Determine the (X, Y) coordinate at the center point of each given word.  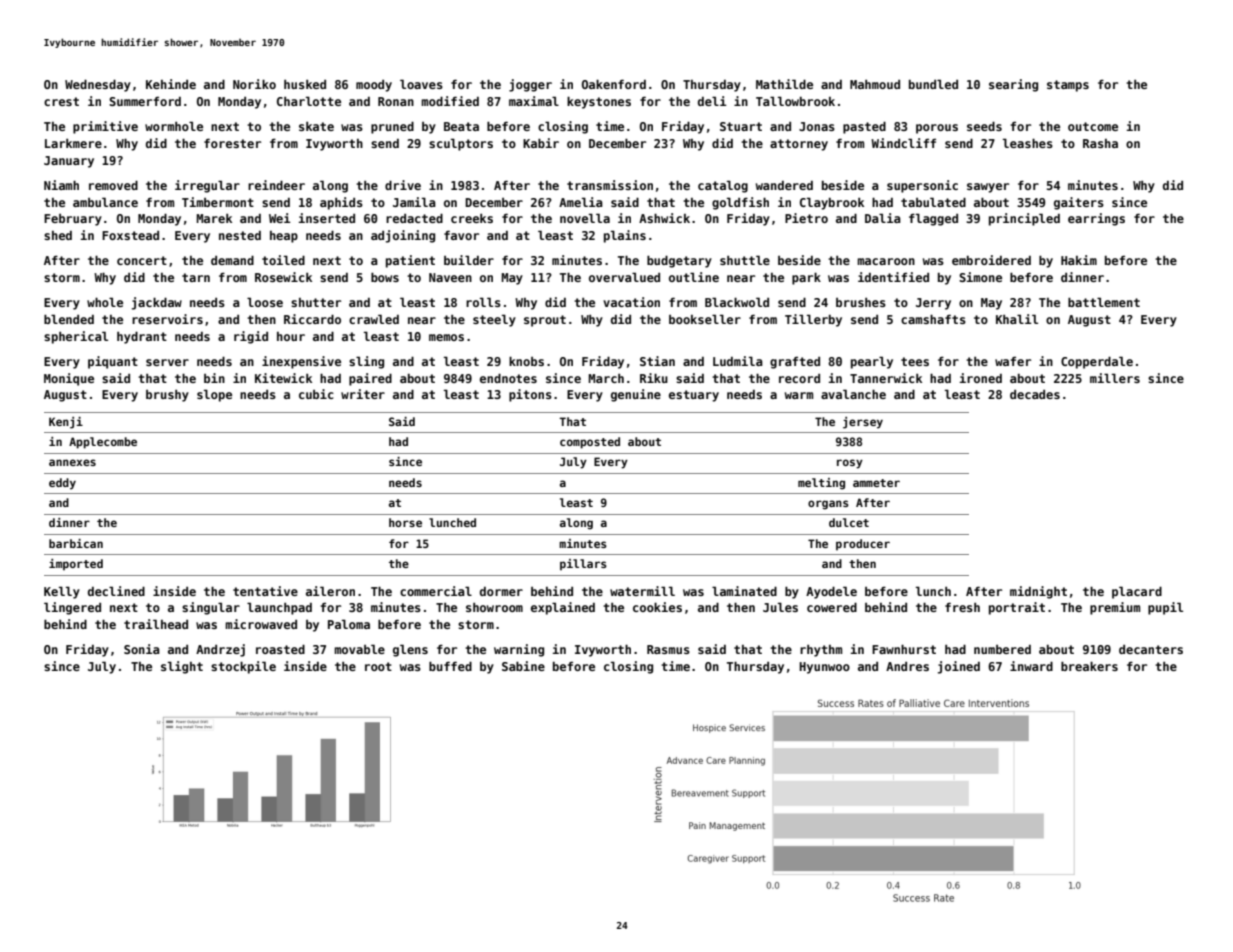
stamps (1068, 86)
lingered (72, 608)
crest (61, 101)
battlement (1104, 302)
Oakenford (614, 84)
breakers (1089, 666)
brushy (167, 396)
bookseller (705, 319)
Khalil (1017, 319)
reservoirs (167, 319)
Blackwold (737, 302)
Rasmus (668, 649)
